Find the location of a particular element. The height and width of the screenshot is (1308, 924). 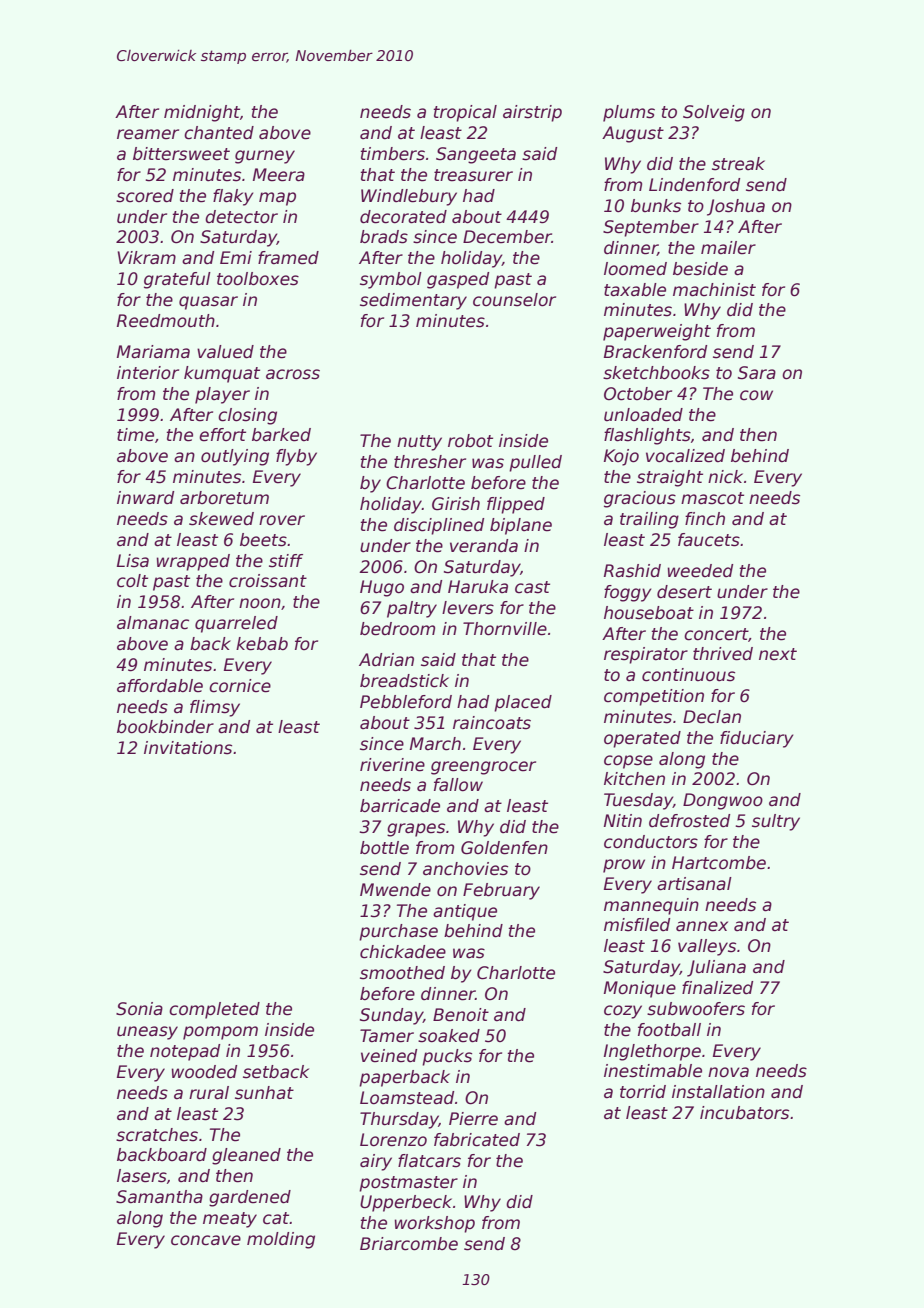

Briarcombe is located at coordinates (409, 1244).
